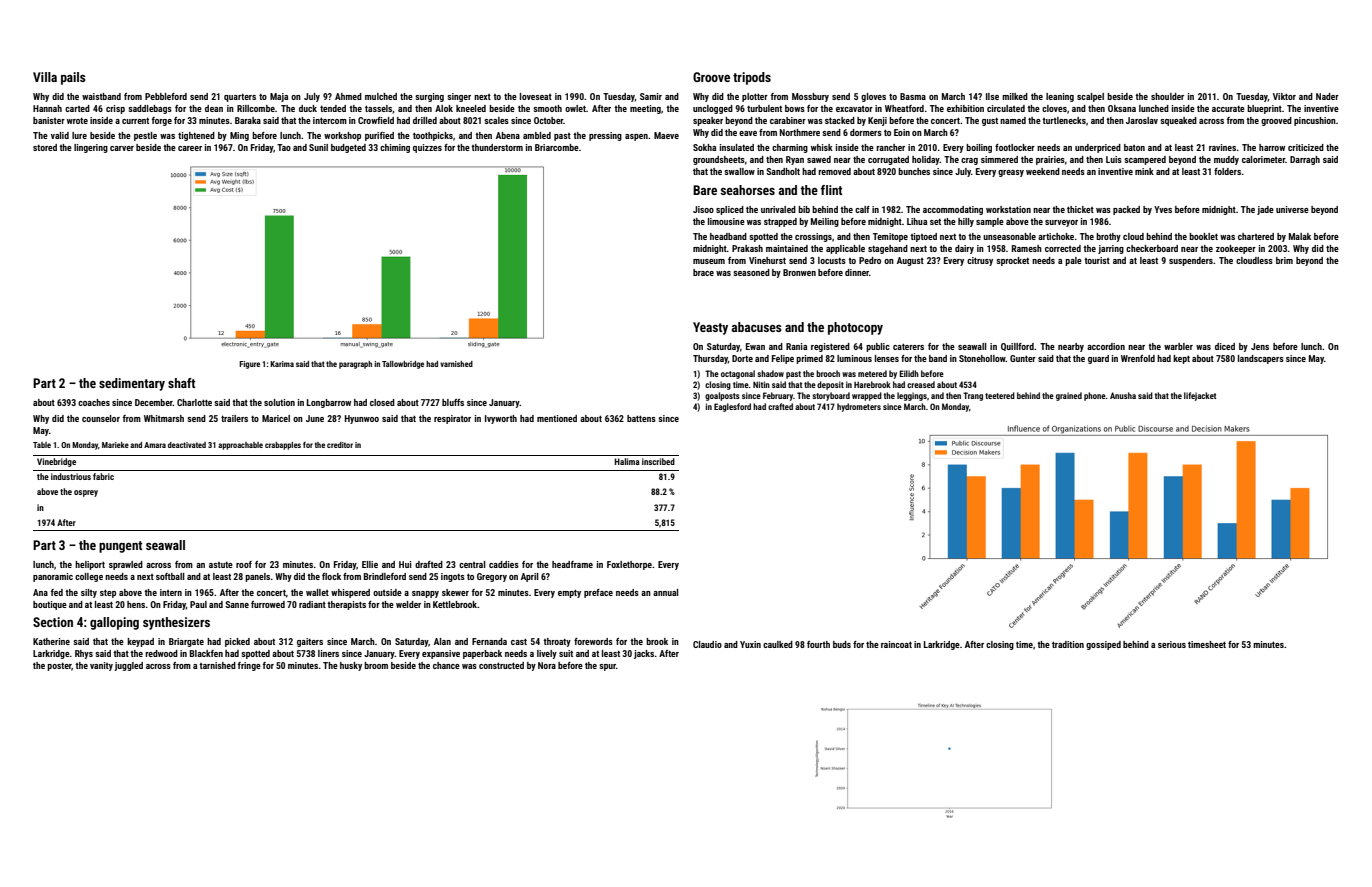 This document has width=1372, height=887. What do you see at coordinates (51, 641) in the document?
I see `Katherine` at bounding box center [51, 641].
